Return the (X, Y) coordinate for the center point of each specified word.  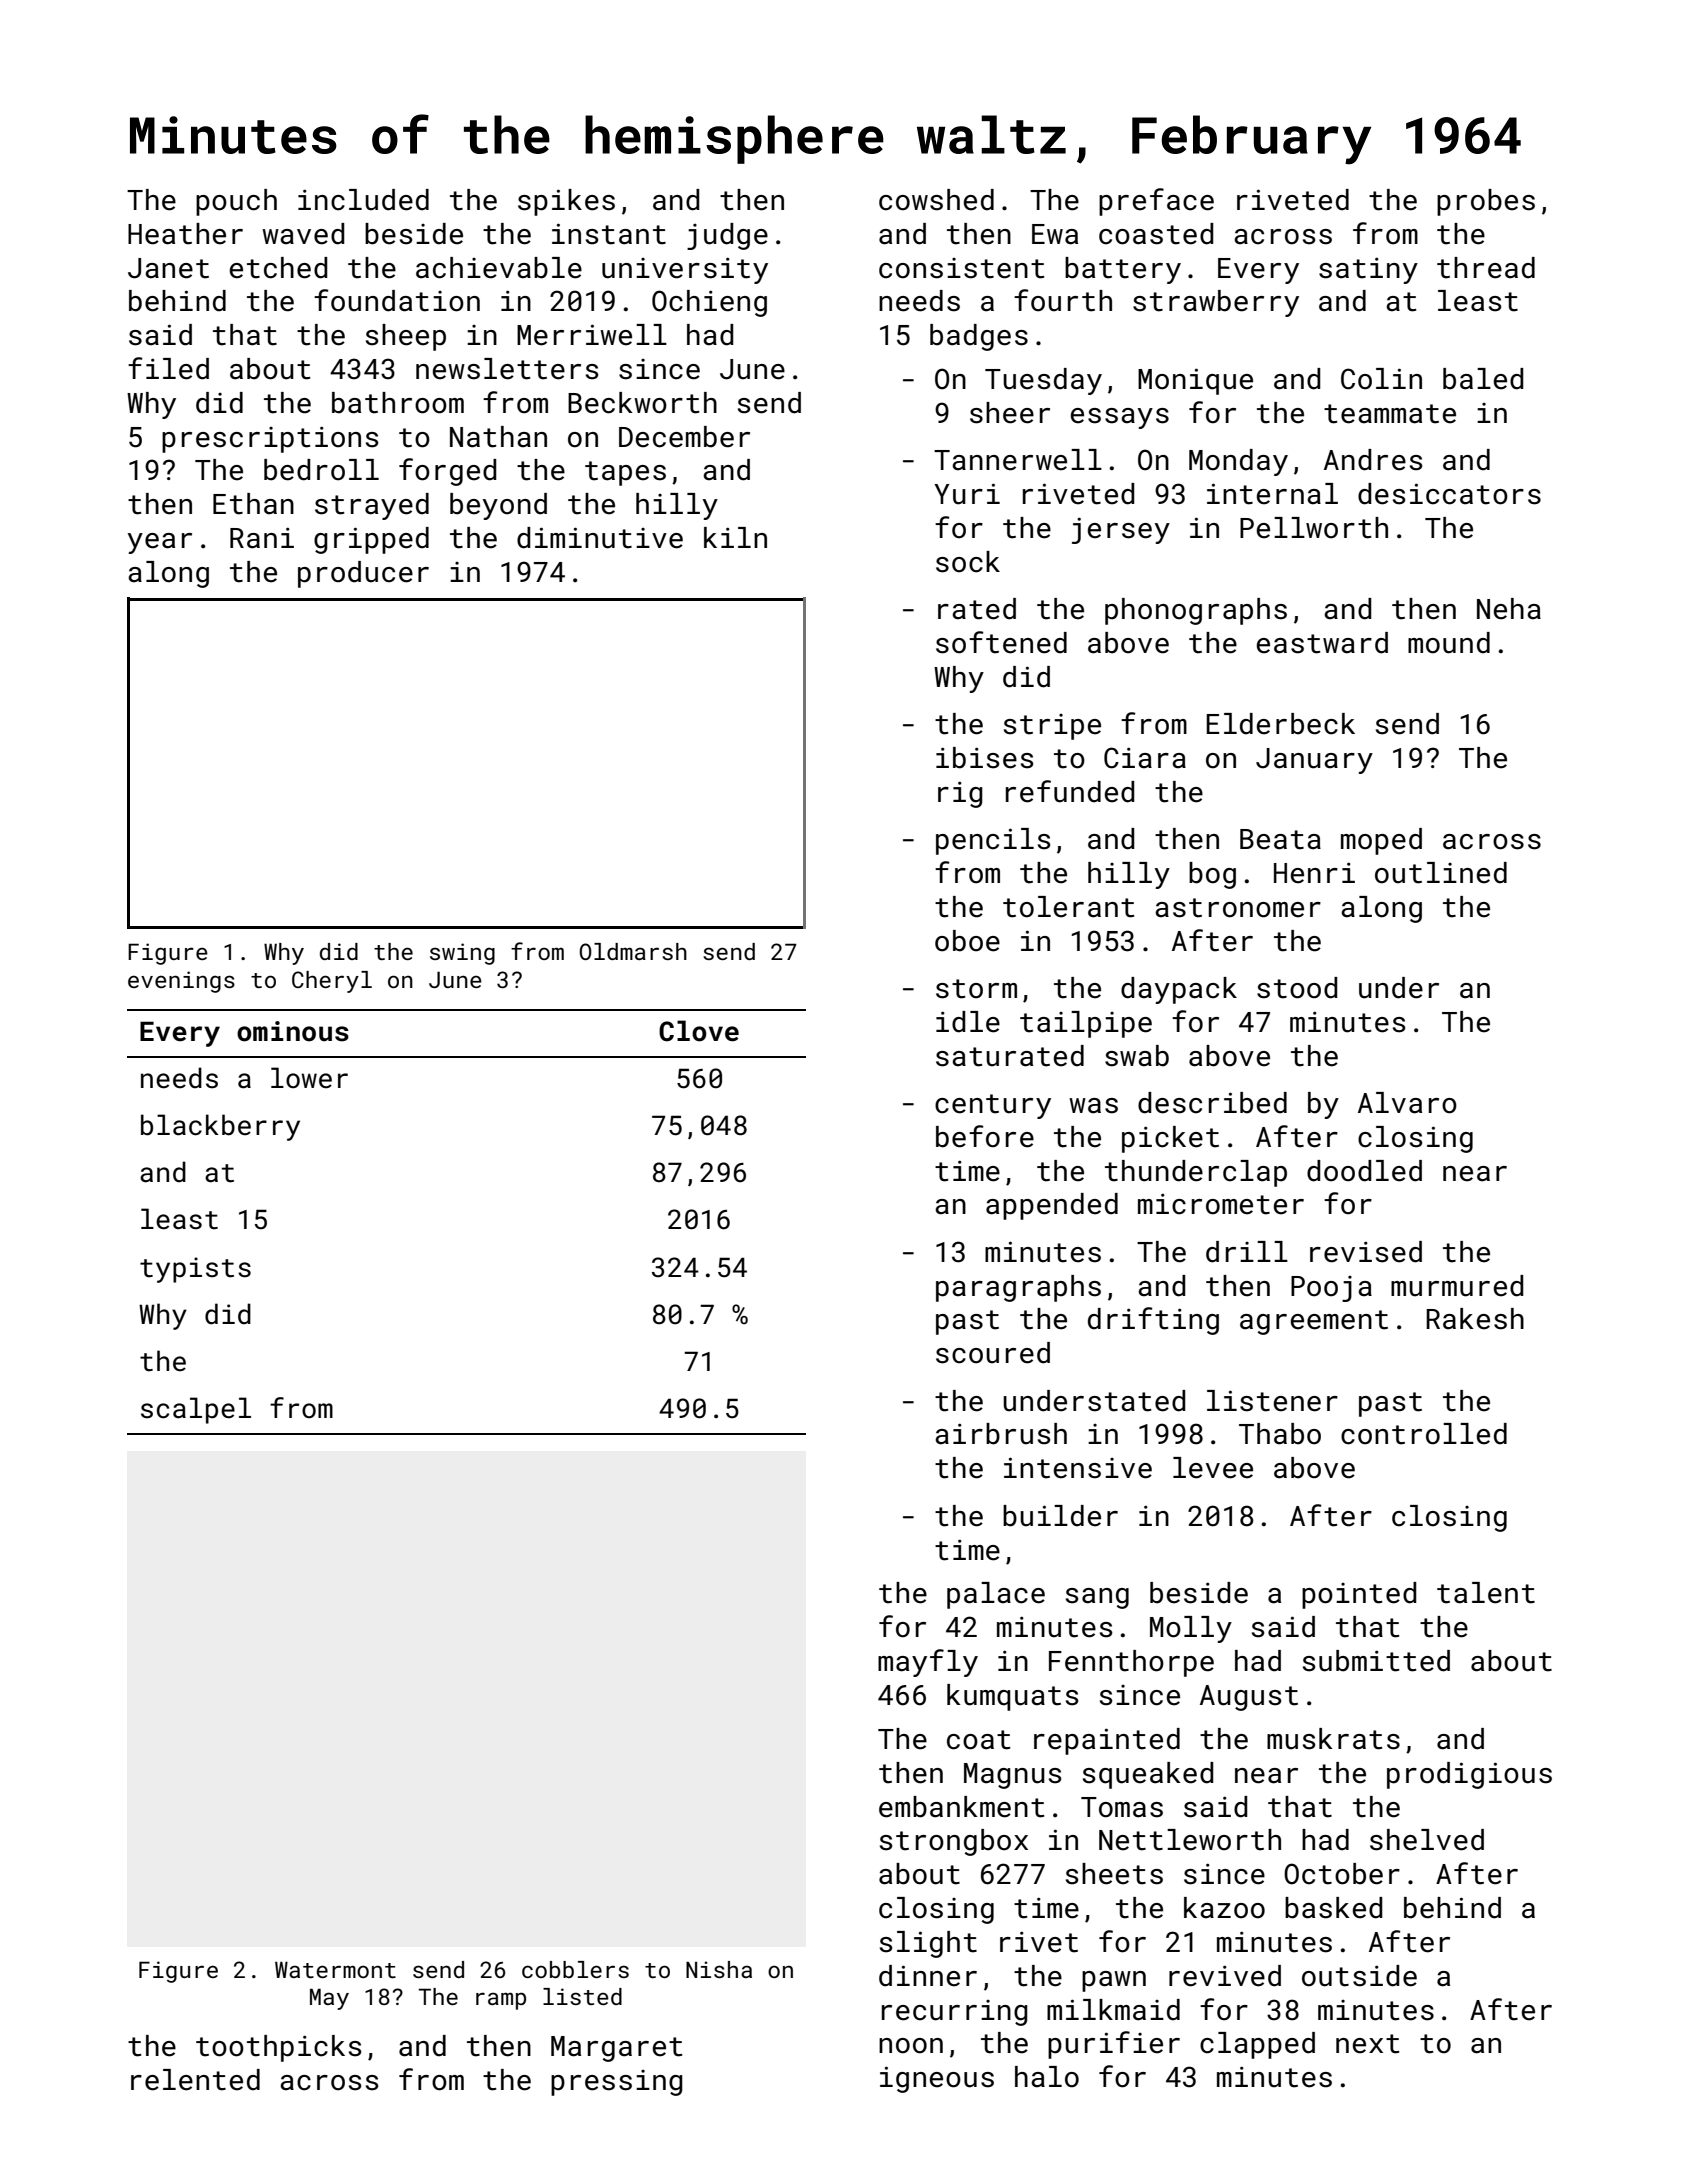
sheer (1010, 413)
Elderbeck (1280, 724)
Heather (185, 234)
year (159, 543)
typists (195, 1270)
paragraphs (1018, 1288)
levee (1213, 1468)
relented (195, 2080)
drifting (1153, 1321)
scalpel (196, 1410)
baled (1483, 379)
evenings (181, 982)
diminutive (600, 538)
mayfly (928, 1663)
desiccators (1449, 494)
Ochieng (709, 303)
